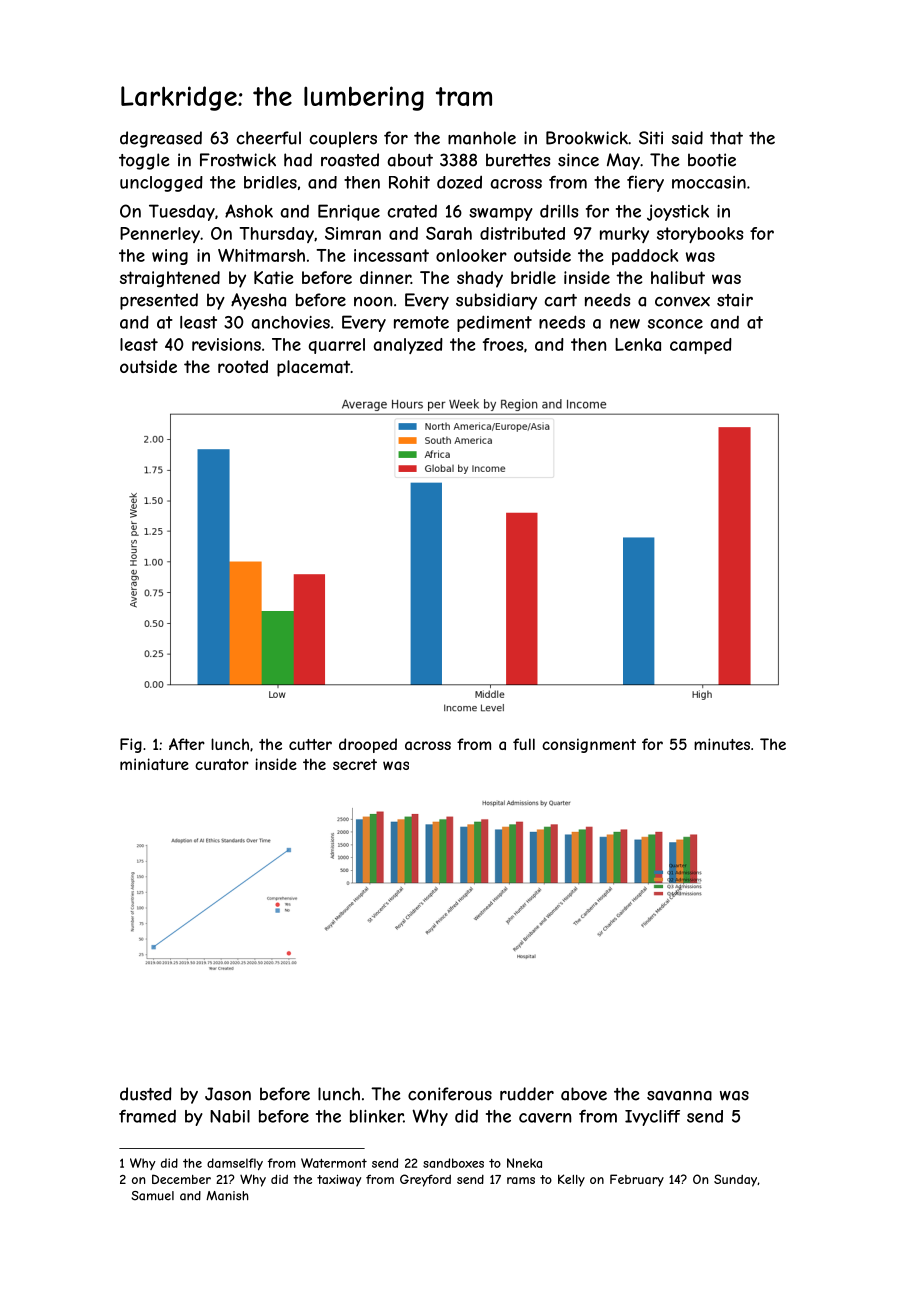  I want to click on froes, so click(503, 344).
